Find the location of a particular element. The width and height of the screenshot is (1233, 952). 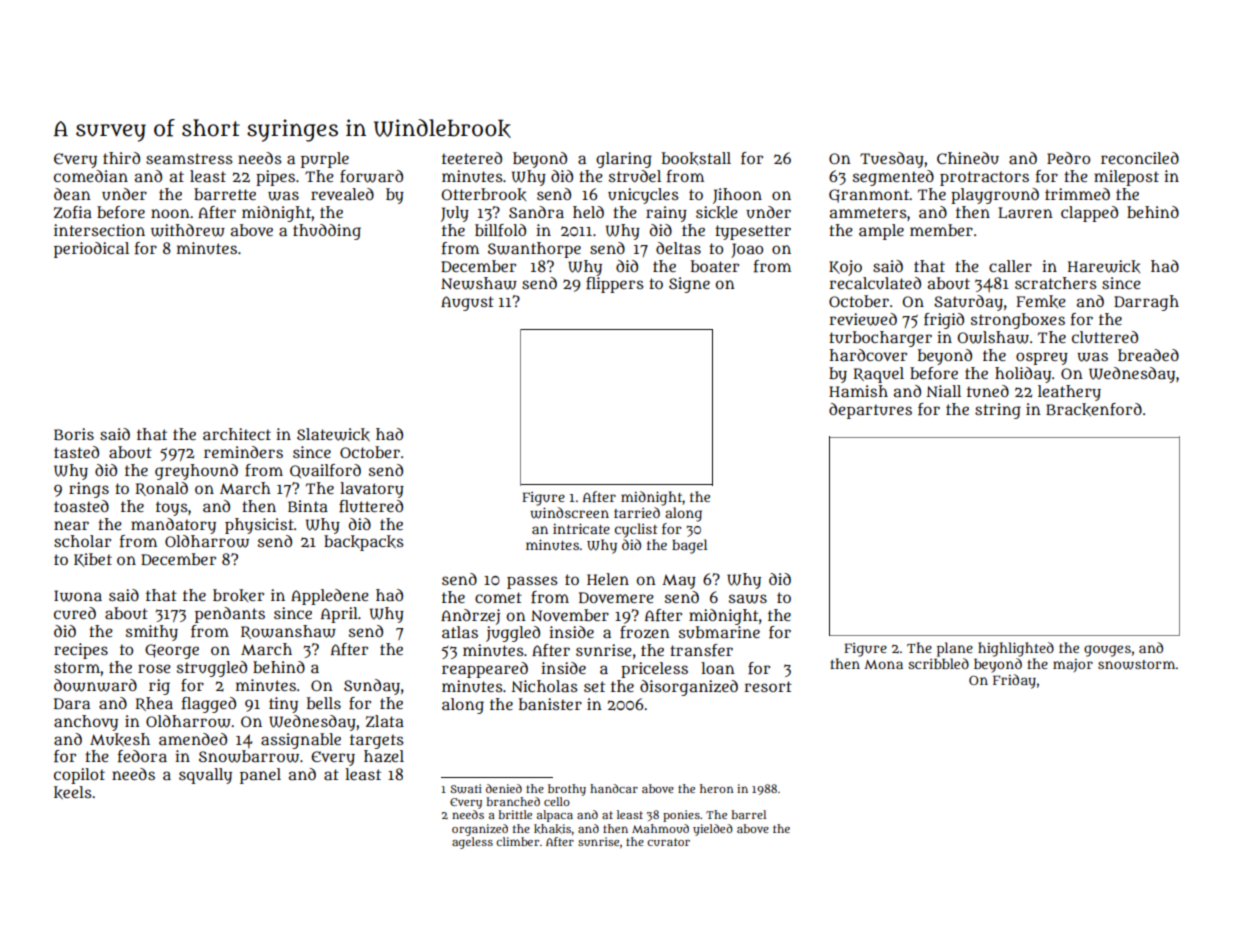

physicist is located at coordinates (259, 526).
